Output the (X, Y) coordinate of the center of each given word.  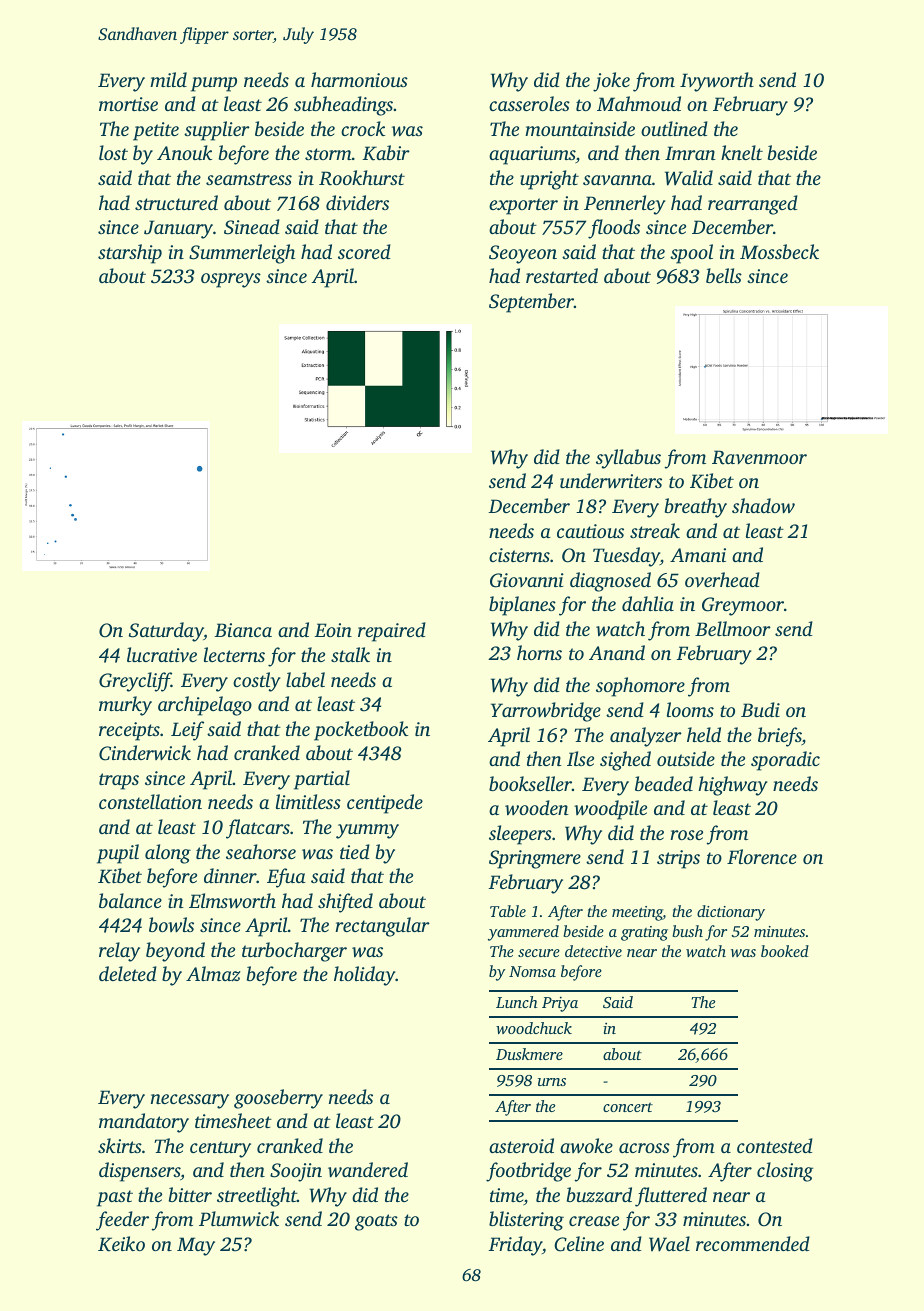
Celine (579, 1244)
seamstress (249, 179)
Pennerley (625, 205)
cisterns (519, 555)
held (704, 734)
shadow (763, 506)
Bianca (243, 630)
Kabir (386, 153)
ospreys (231, 280)
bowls (171, 925)
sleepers (520, 835)
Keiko (121, 1244)
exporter (523, 206)
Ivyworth (717, 82)
